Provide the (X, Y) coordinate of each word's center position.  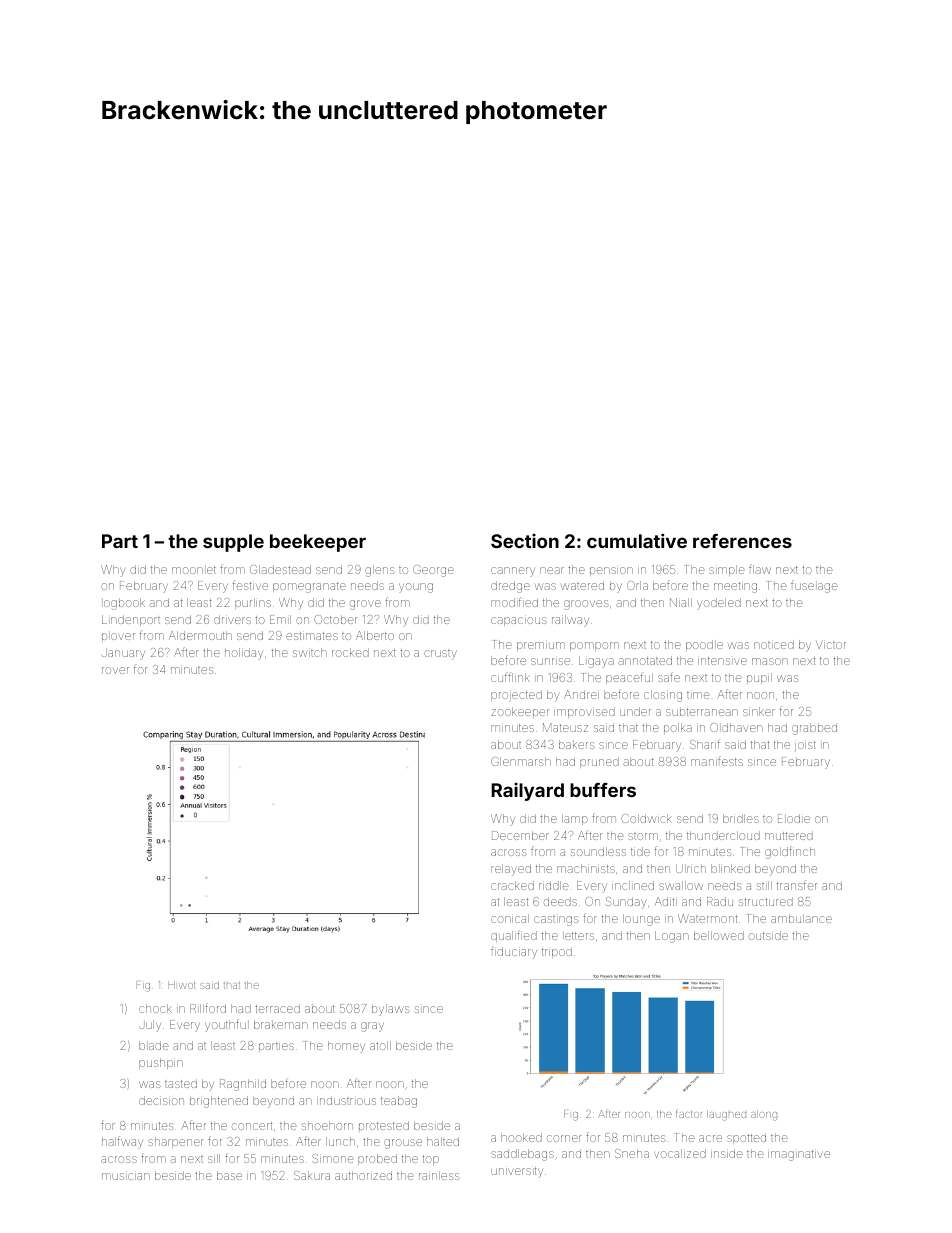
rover (115, 670)
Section (525, 541)
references (742, 541)
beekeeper (318, 543)
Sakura (312, 1175)
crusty (440, 655)
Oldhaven (736, 727)
